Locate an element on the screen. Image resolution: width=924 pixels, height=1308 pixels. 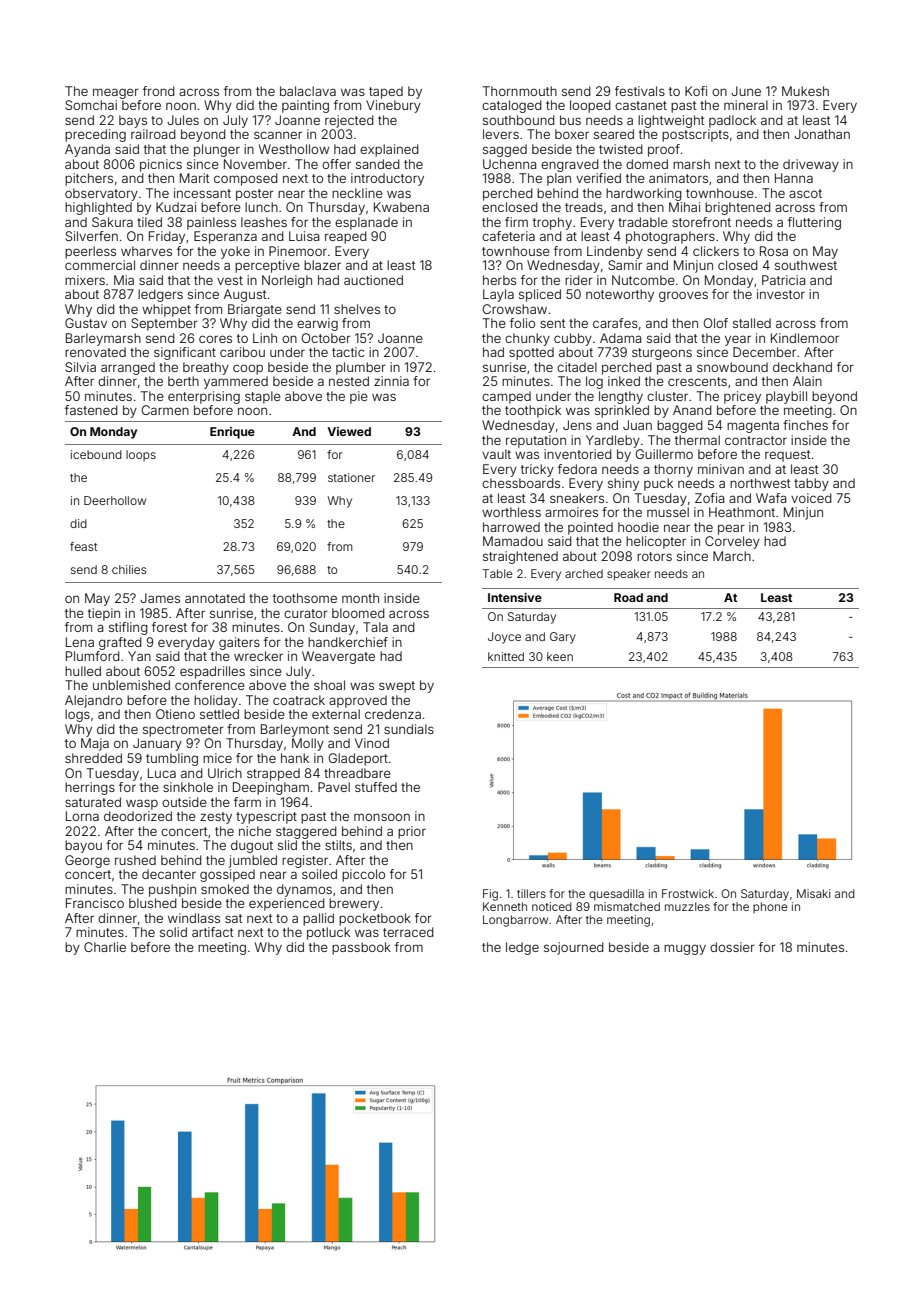
month is located at coordinates (360, 598).
